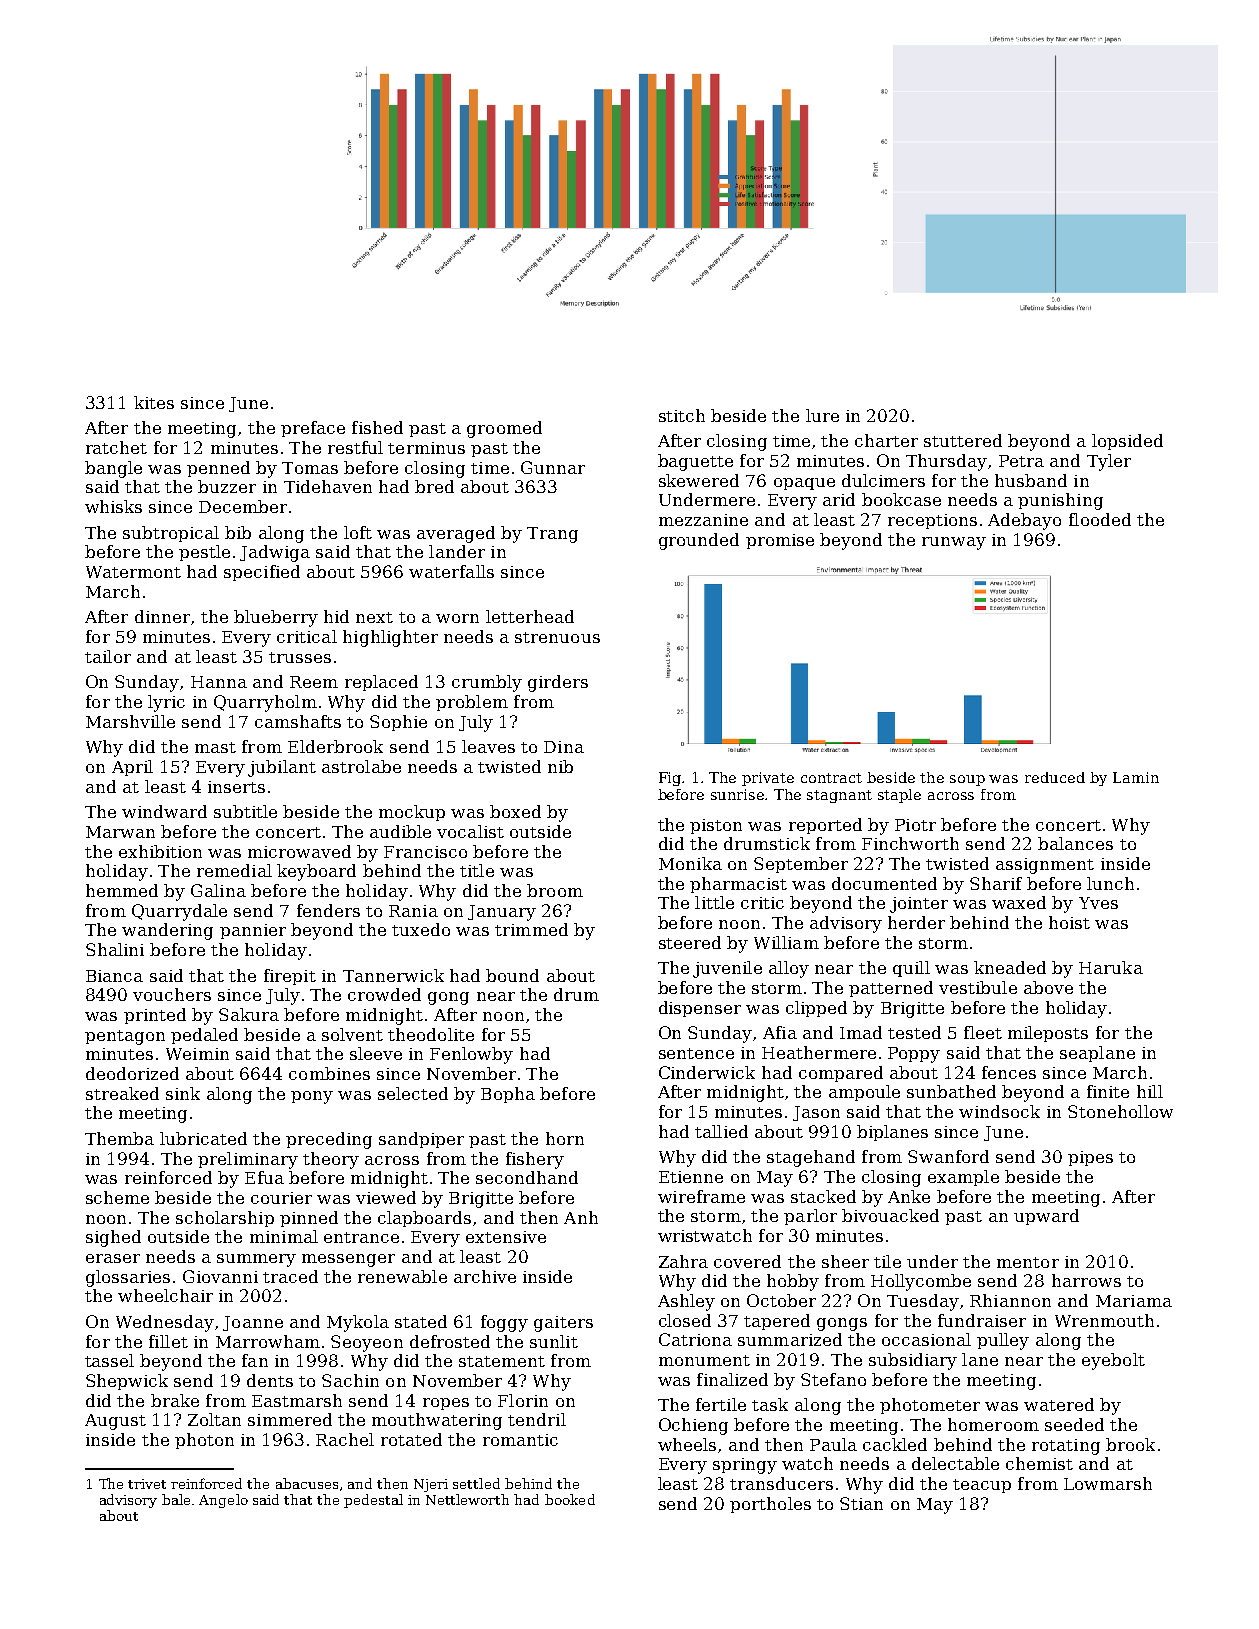 Image resolution: width=1259 pixels, height=1629 pixels. Describe the element at coordinates (218, 890) in the document. I see `Galina` at that location.
